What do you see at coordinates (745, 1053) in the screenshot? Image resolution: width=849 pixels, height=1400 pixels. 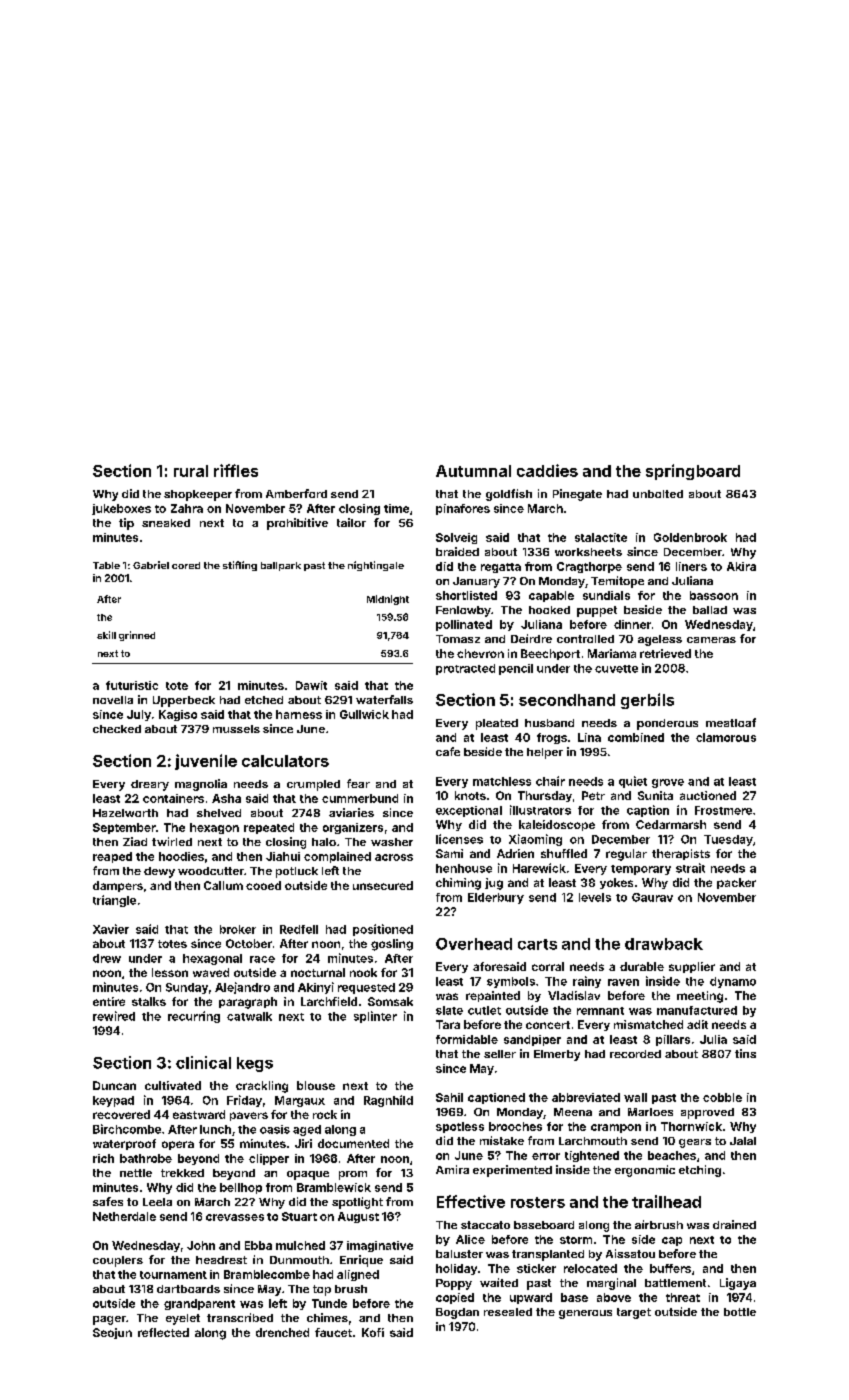 I see `tins` at bounding box center [745, 1053].
